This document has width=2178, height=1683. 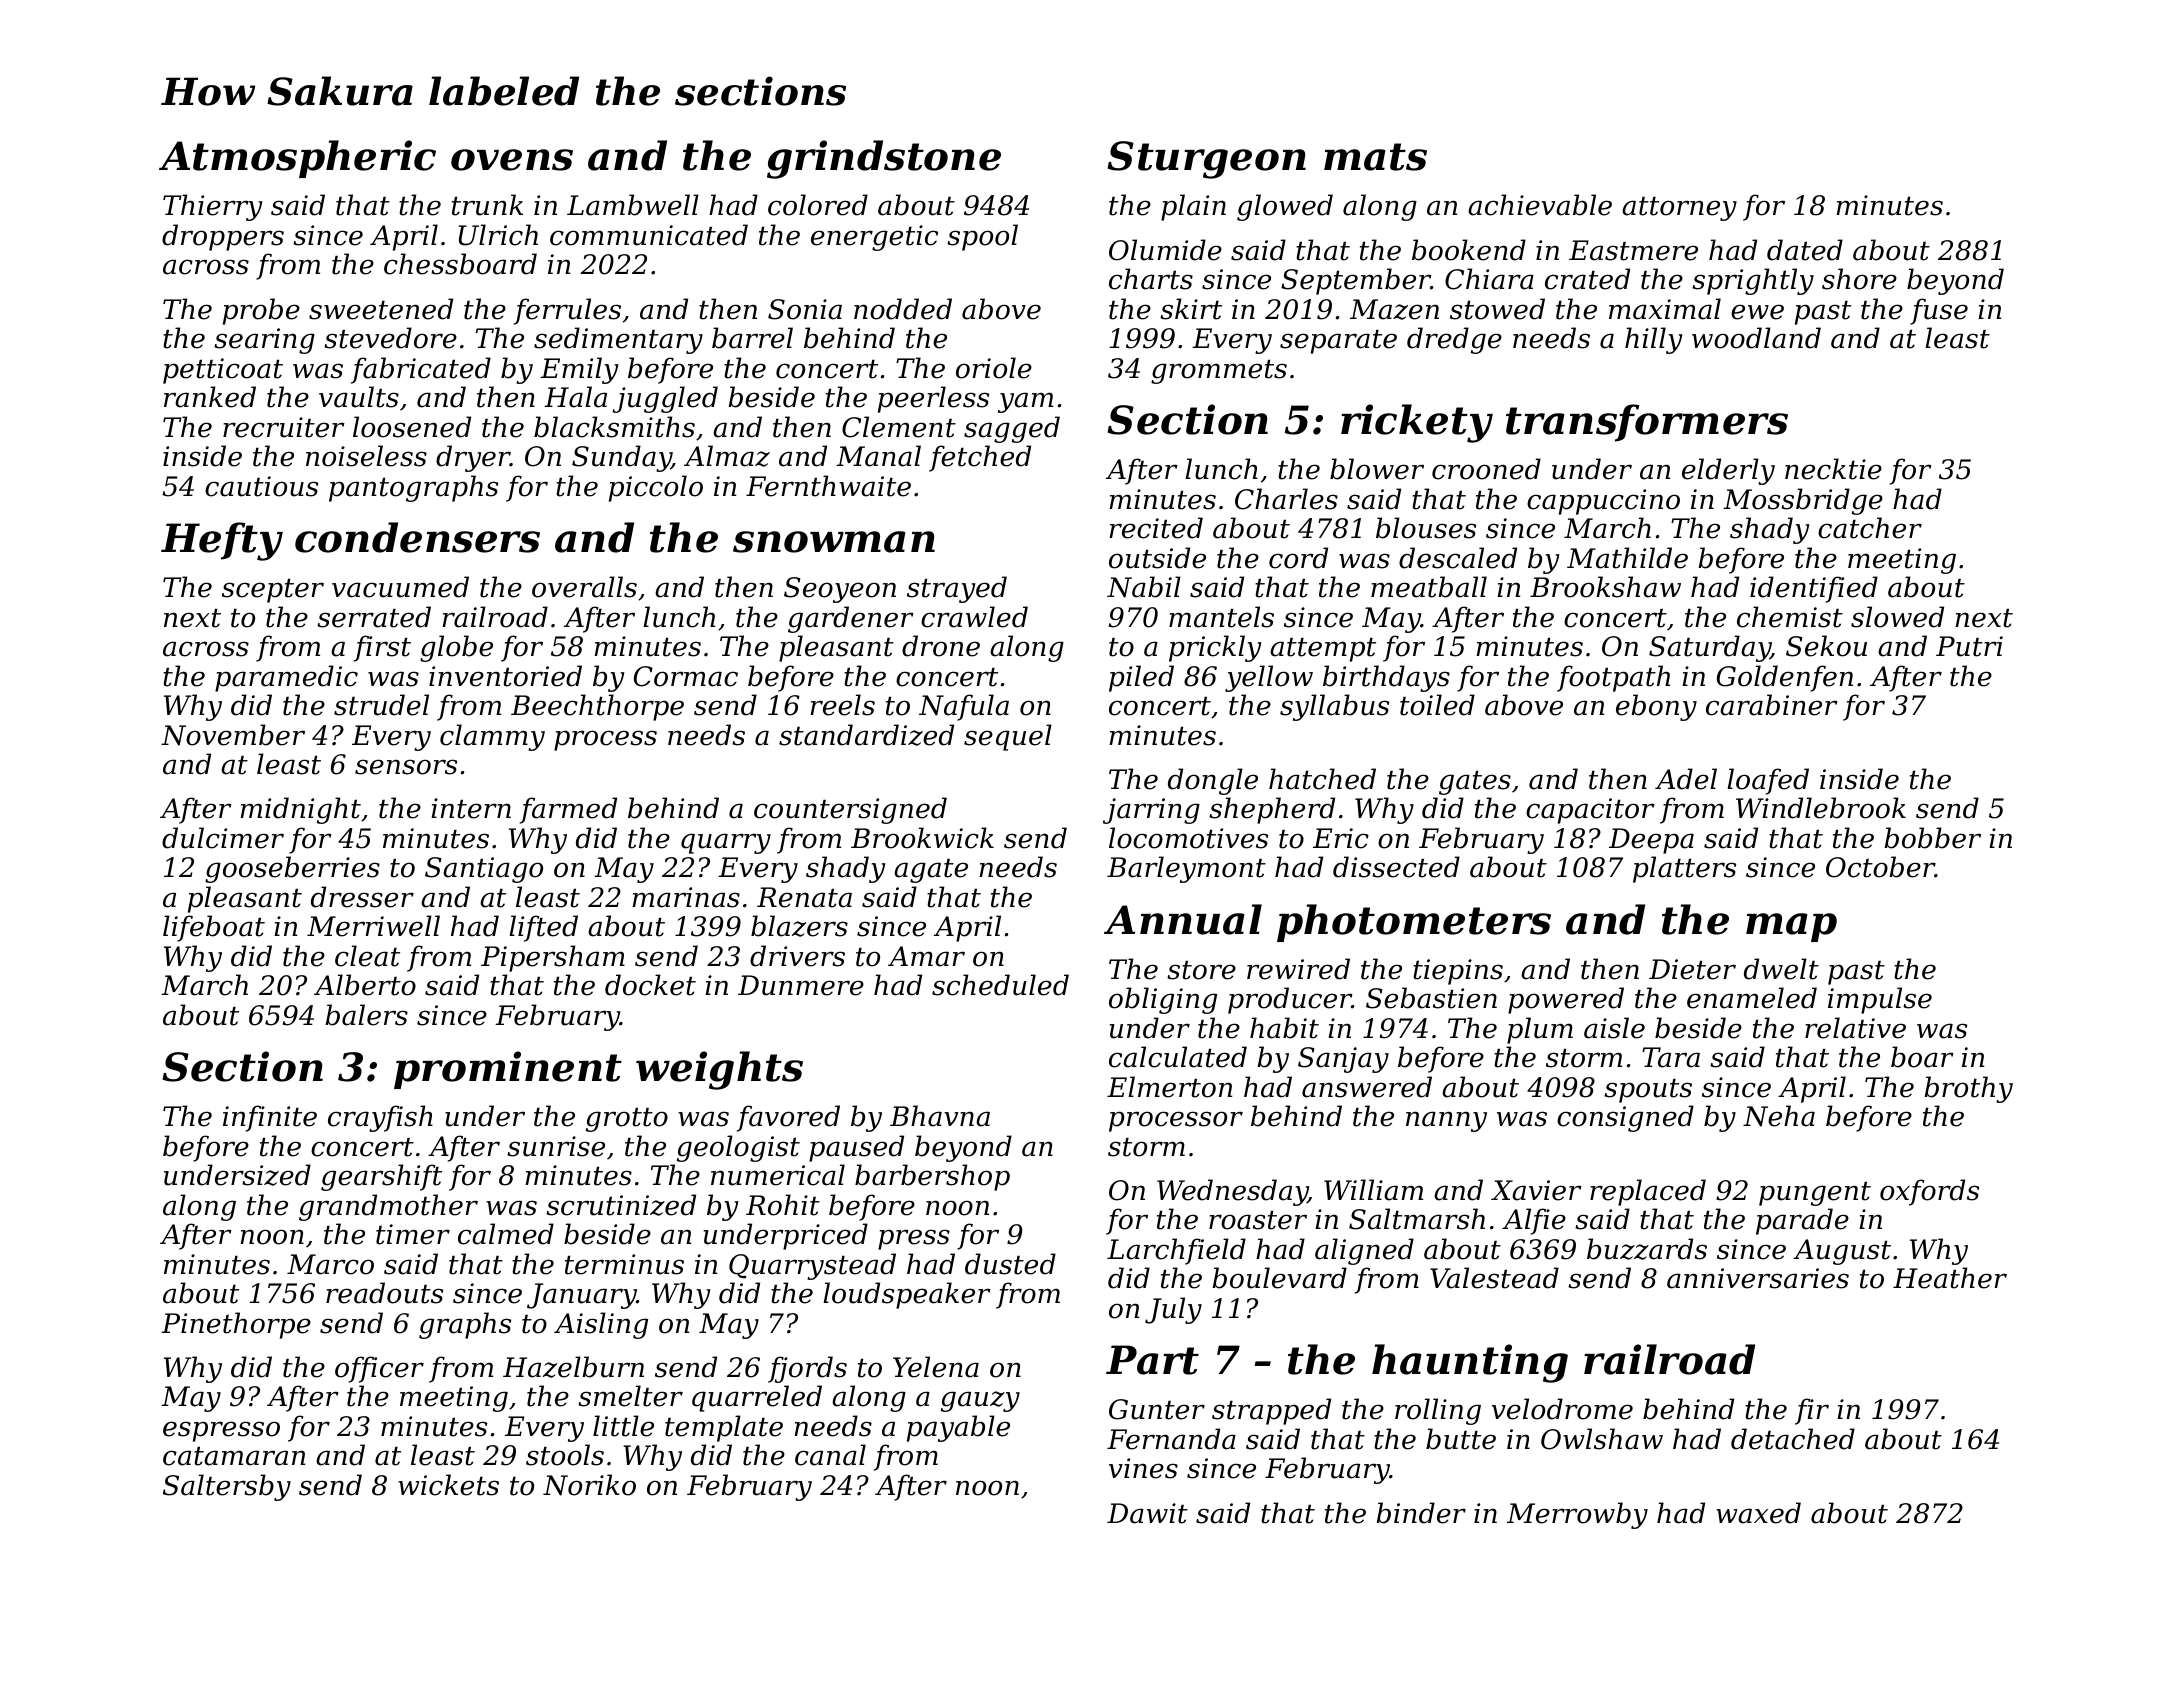 I want to click on Dawit, so click(x=1147, y=1513).
